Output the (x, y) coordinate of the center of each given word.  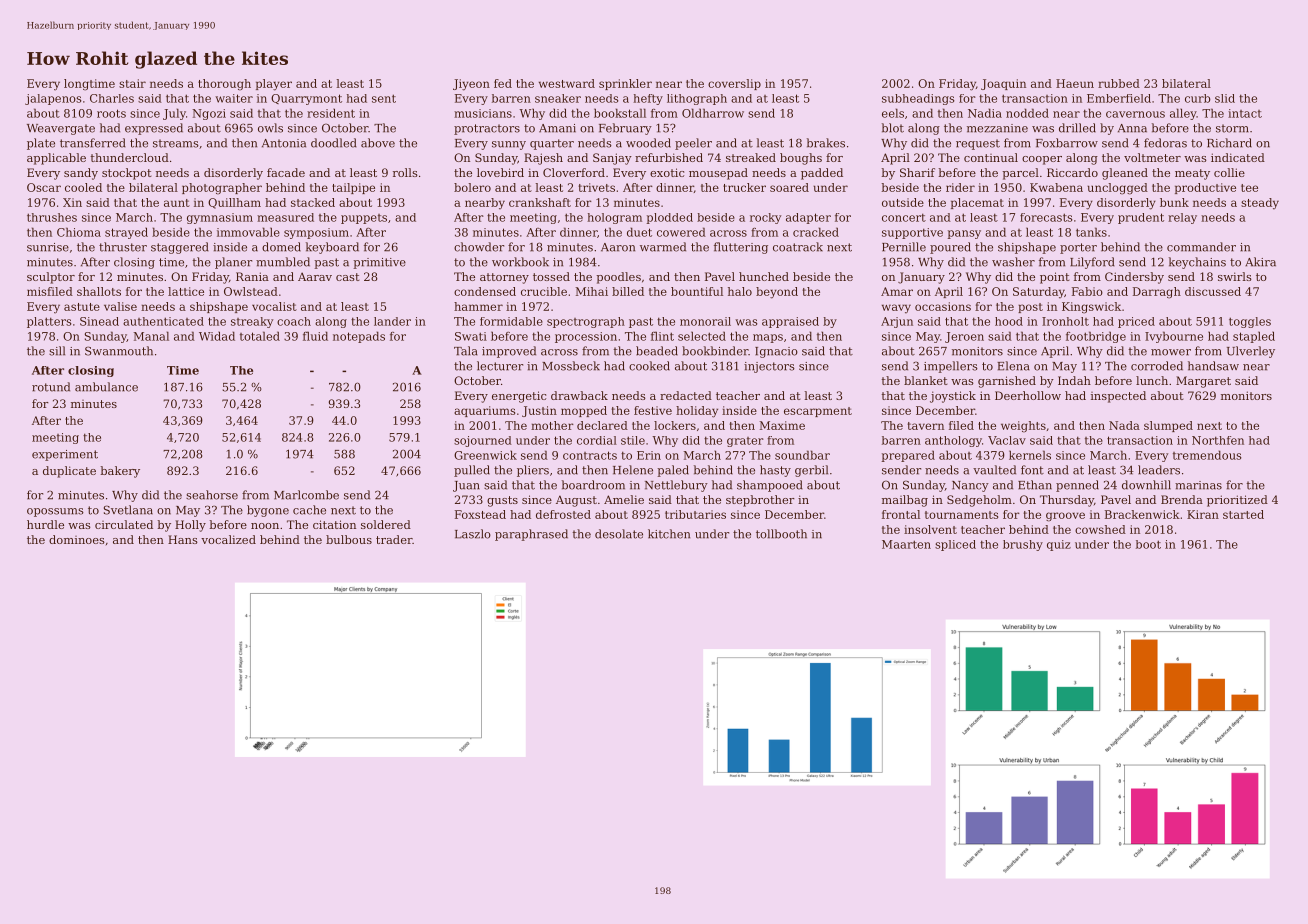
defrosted (563, 514)
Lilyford (1092, 263)
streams (176, 143)
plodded (669, 218)
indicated (1238, 157)
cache (309, 510)
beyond (777, 293)
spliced (955, 545)
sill (57, 351)
